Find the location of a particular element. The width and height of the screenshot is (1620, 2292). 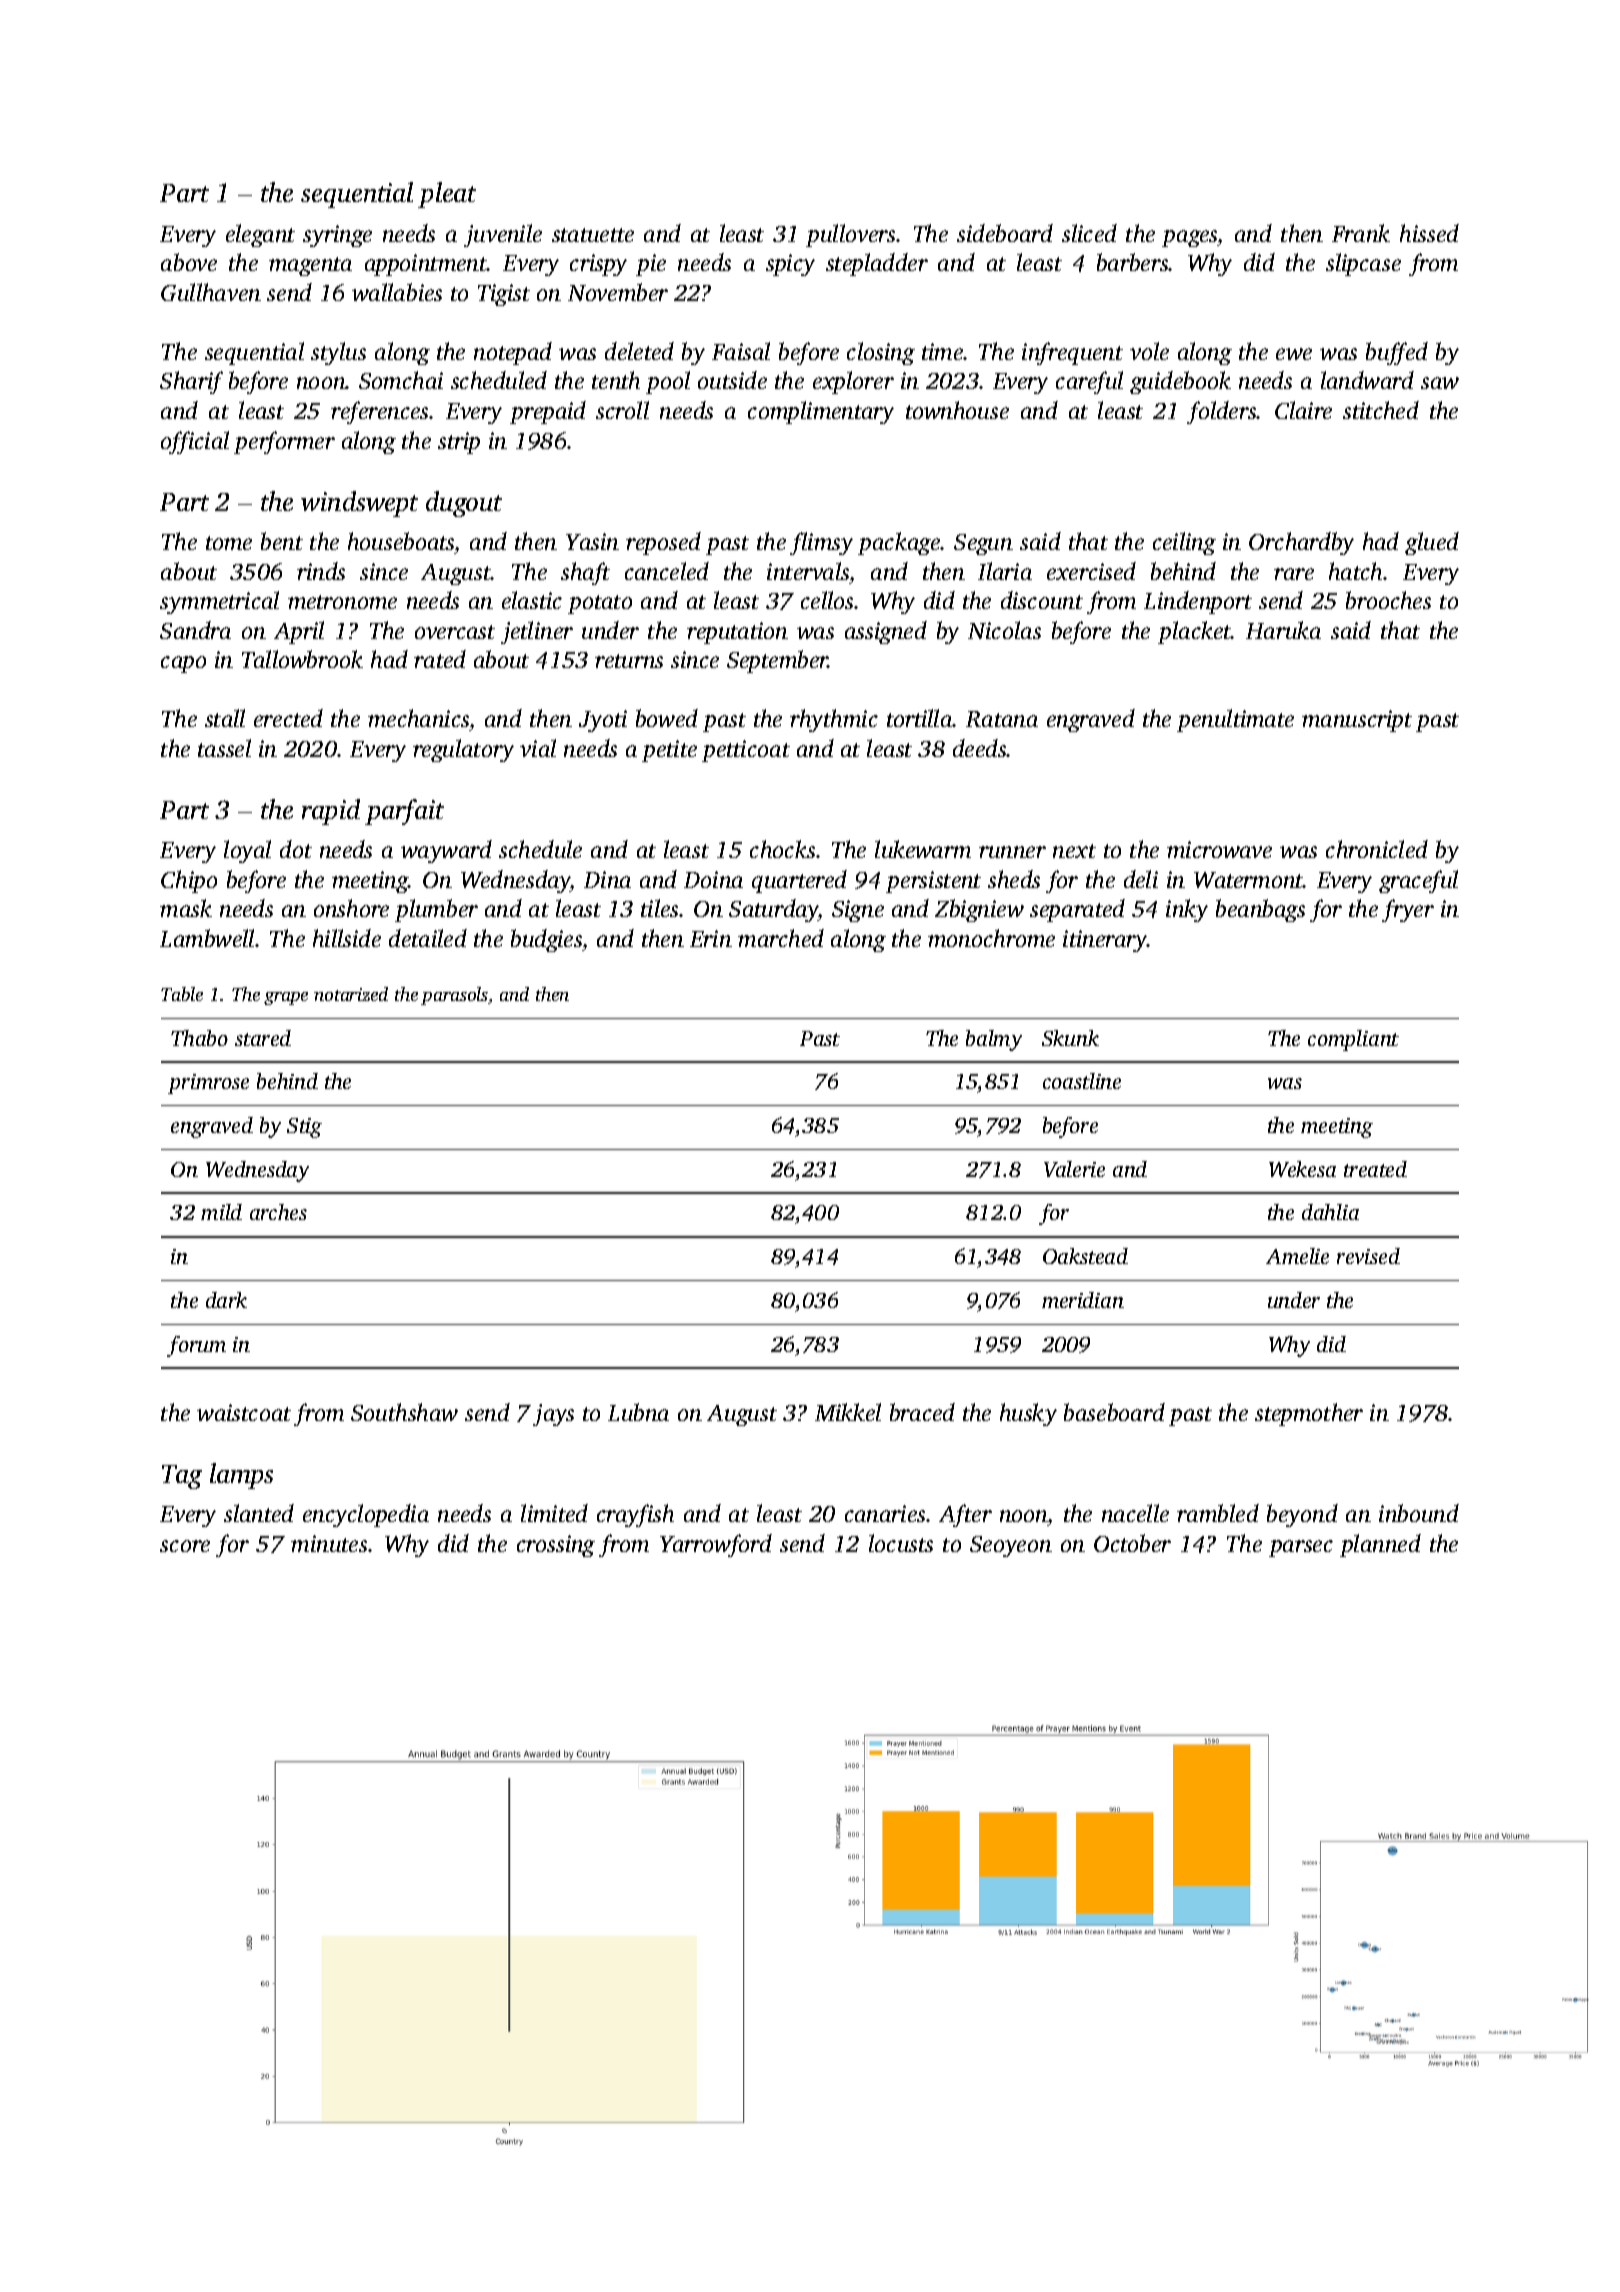

balmy is located at coordinates (994, 1040).
